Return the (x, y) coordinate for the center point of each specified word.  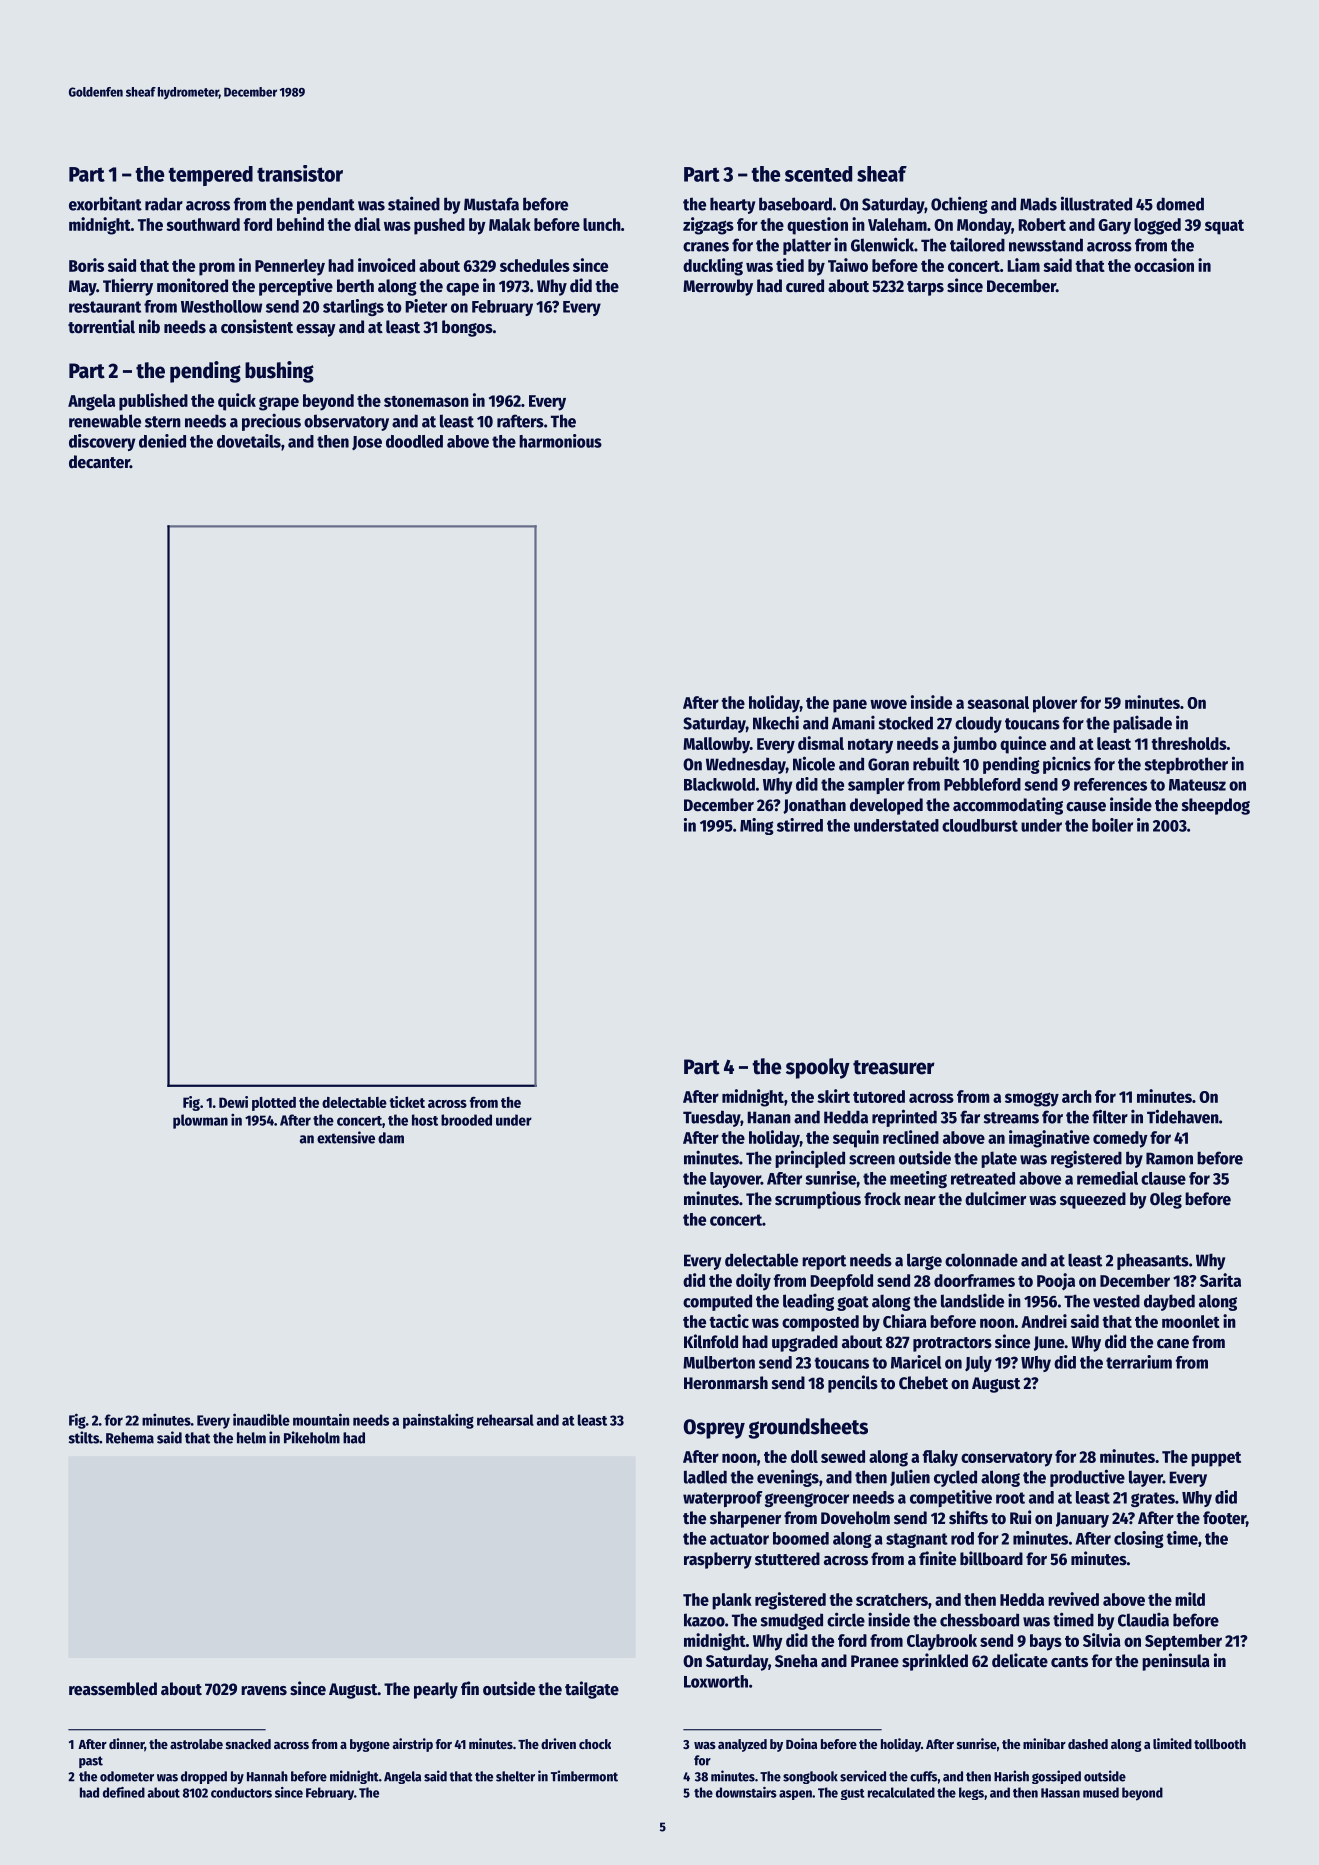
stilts (84, 1437)
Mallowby (716, 745)
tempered (210, 176)
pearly (436, 1690)
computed (717, 1302)
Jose (367, 443)
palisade (1142, 724)
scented (818, 174)
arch (1077, 1096)
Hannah (267, 1776)
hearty (732, 205)
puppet (1216, 1459)
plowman (200, 1121)
